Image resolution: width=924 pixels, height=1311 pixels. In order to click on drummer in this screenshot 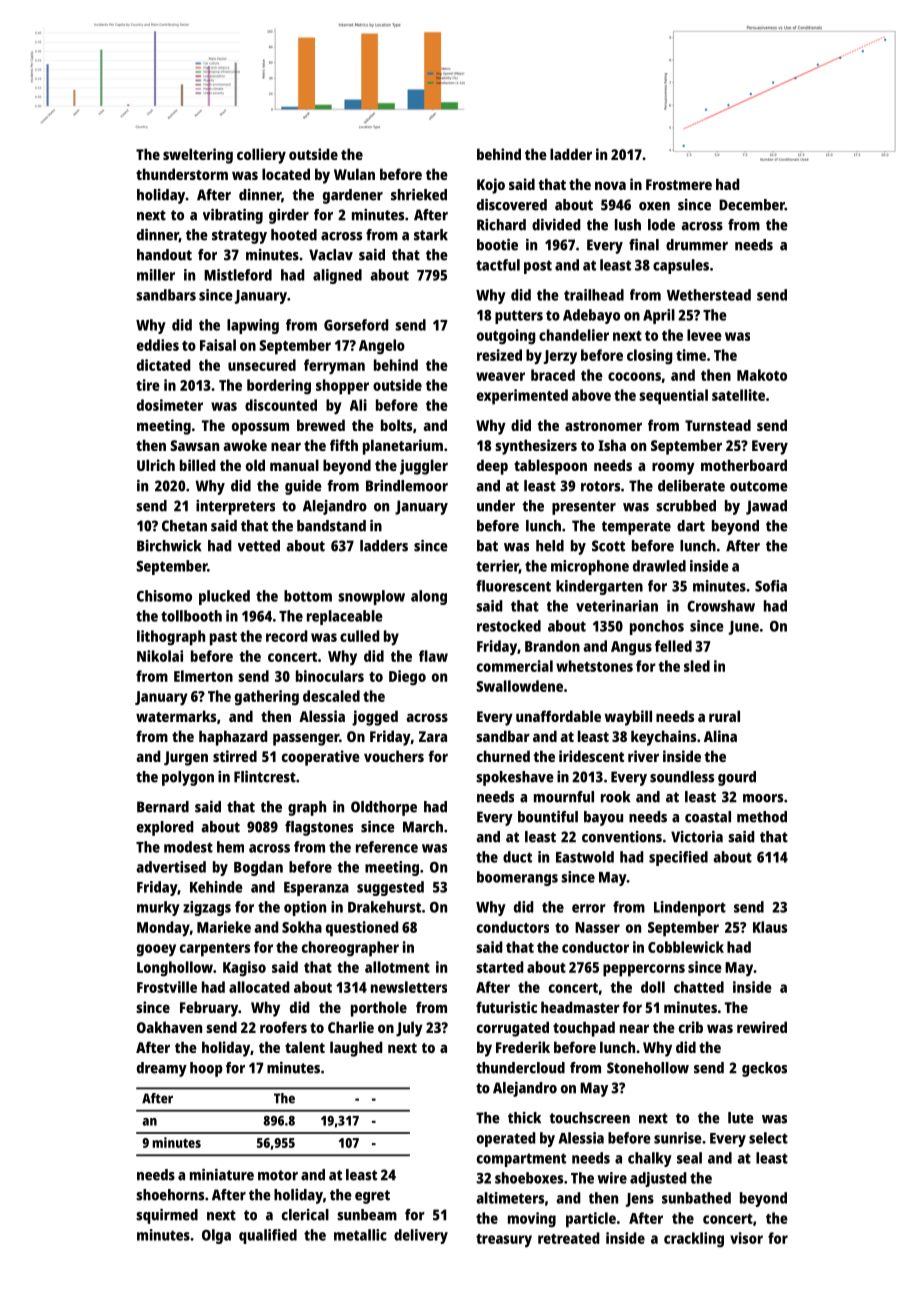, I will do `click(697, 245)`.
